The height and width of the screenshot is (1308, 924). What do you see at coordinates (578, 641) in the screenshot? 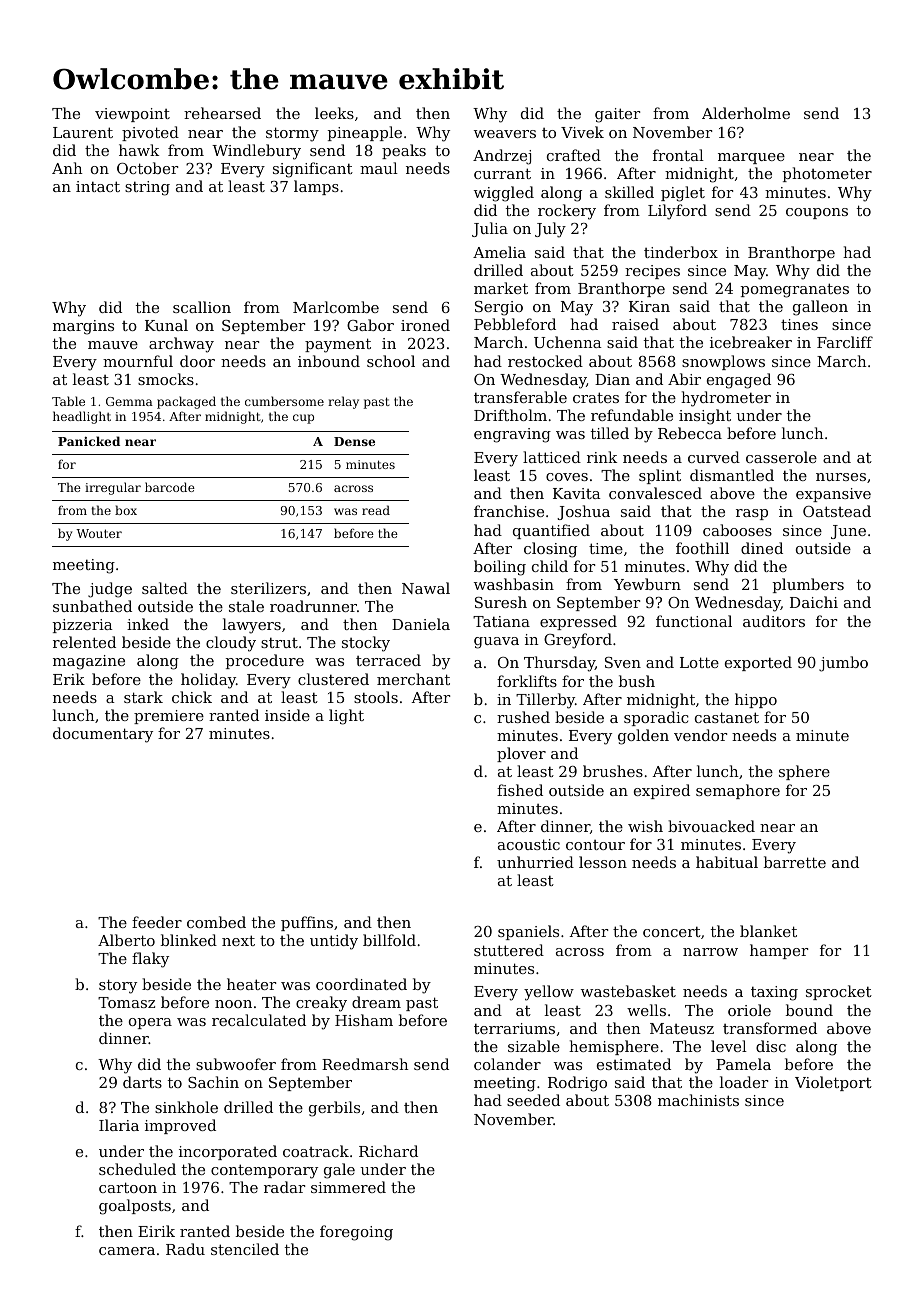
I see `Greyford` at bounding box center [578, 641].
